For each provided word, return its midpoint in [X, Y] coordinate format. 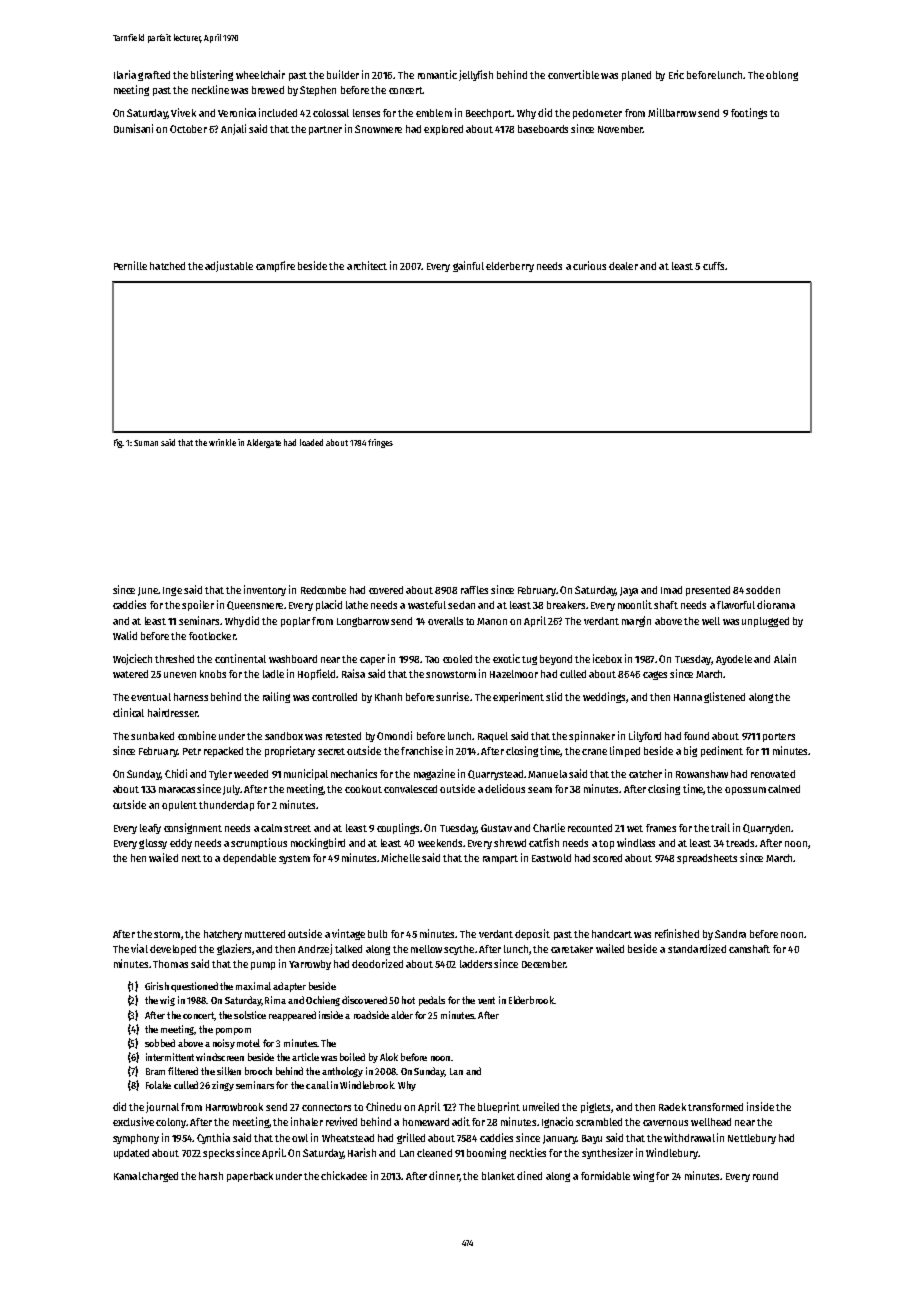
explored [443, 130]
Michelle [400, 857]
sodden [763, 590]
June [148, 591]
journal [162, 1107]
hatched [167, 266]
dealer [623, 266]
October [188, 129]
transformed [715, 1107]
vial [139, 948]
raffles [474, 590]
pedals [432, 1001]
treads [740, 843]
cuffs [713, 266]
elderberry [510, 267]
